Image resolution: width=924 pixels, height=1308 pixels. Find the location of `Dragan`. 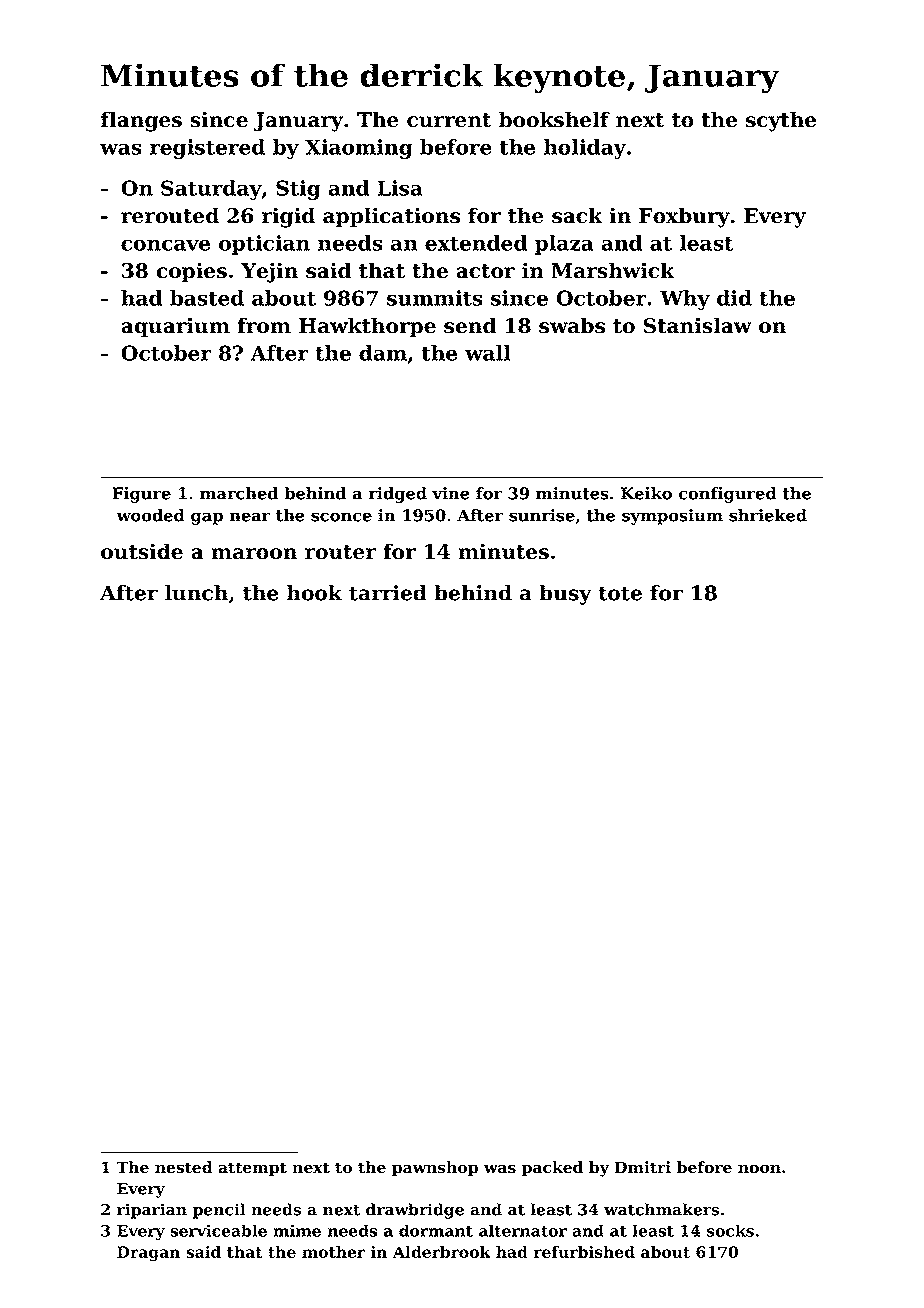

Dragan is located at coordinates (148, 1254).
